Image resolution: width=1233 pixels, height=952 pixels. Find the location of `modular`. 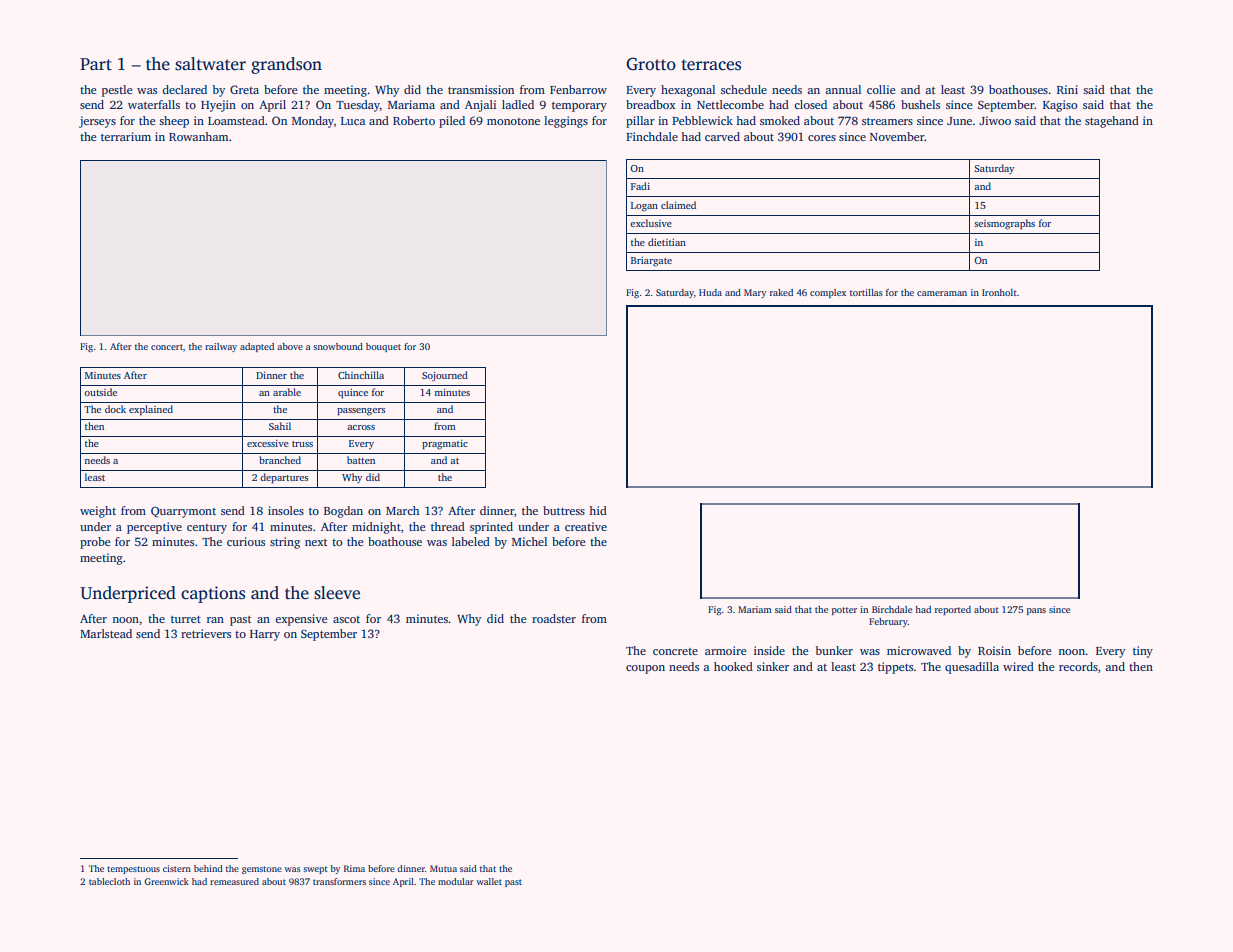

modular is located at coordinates (456, 881).
